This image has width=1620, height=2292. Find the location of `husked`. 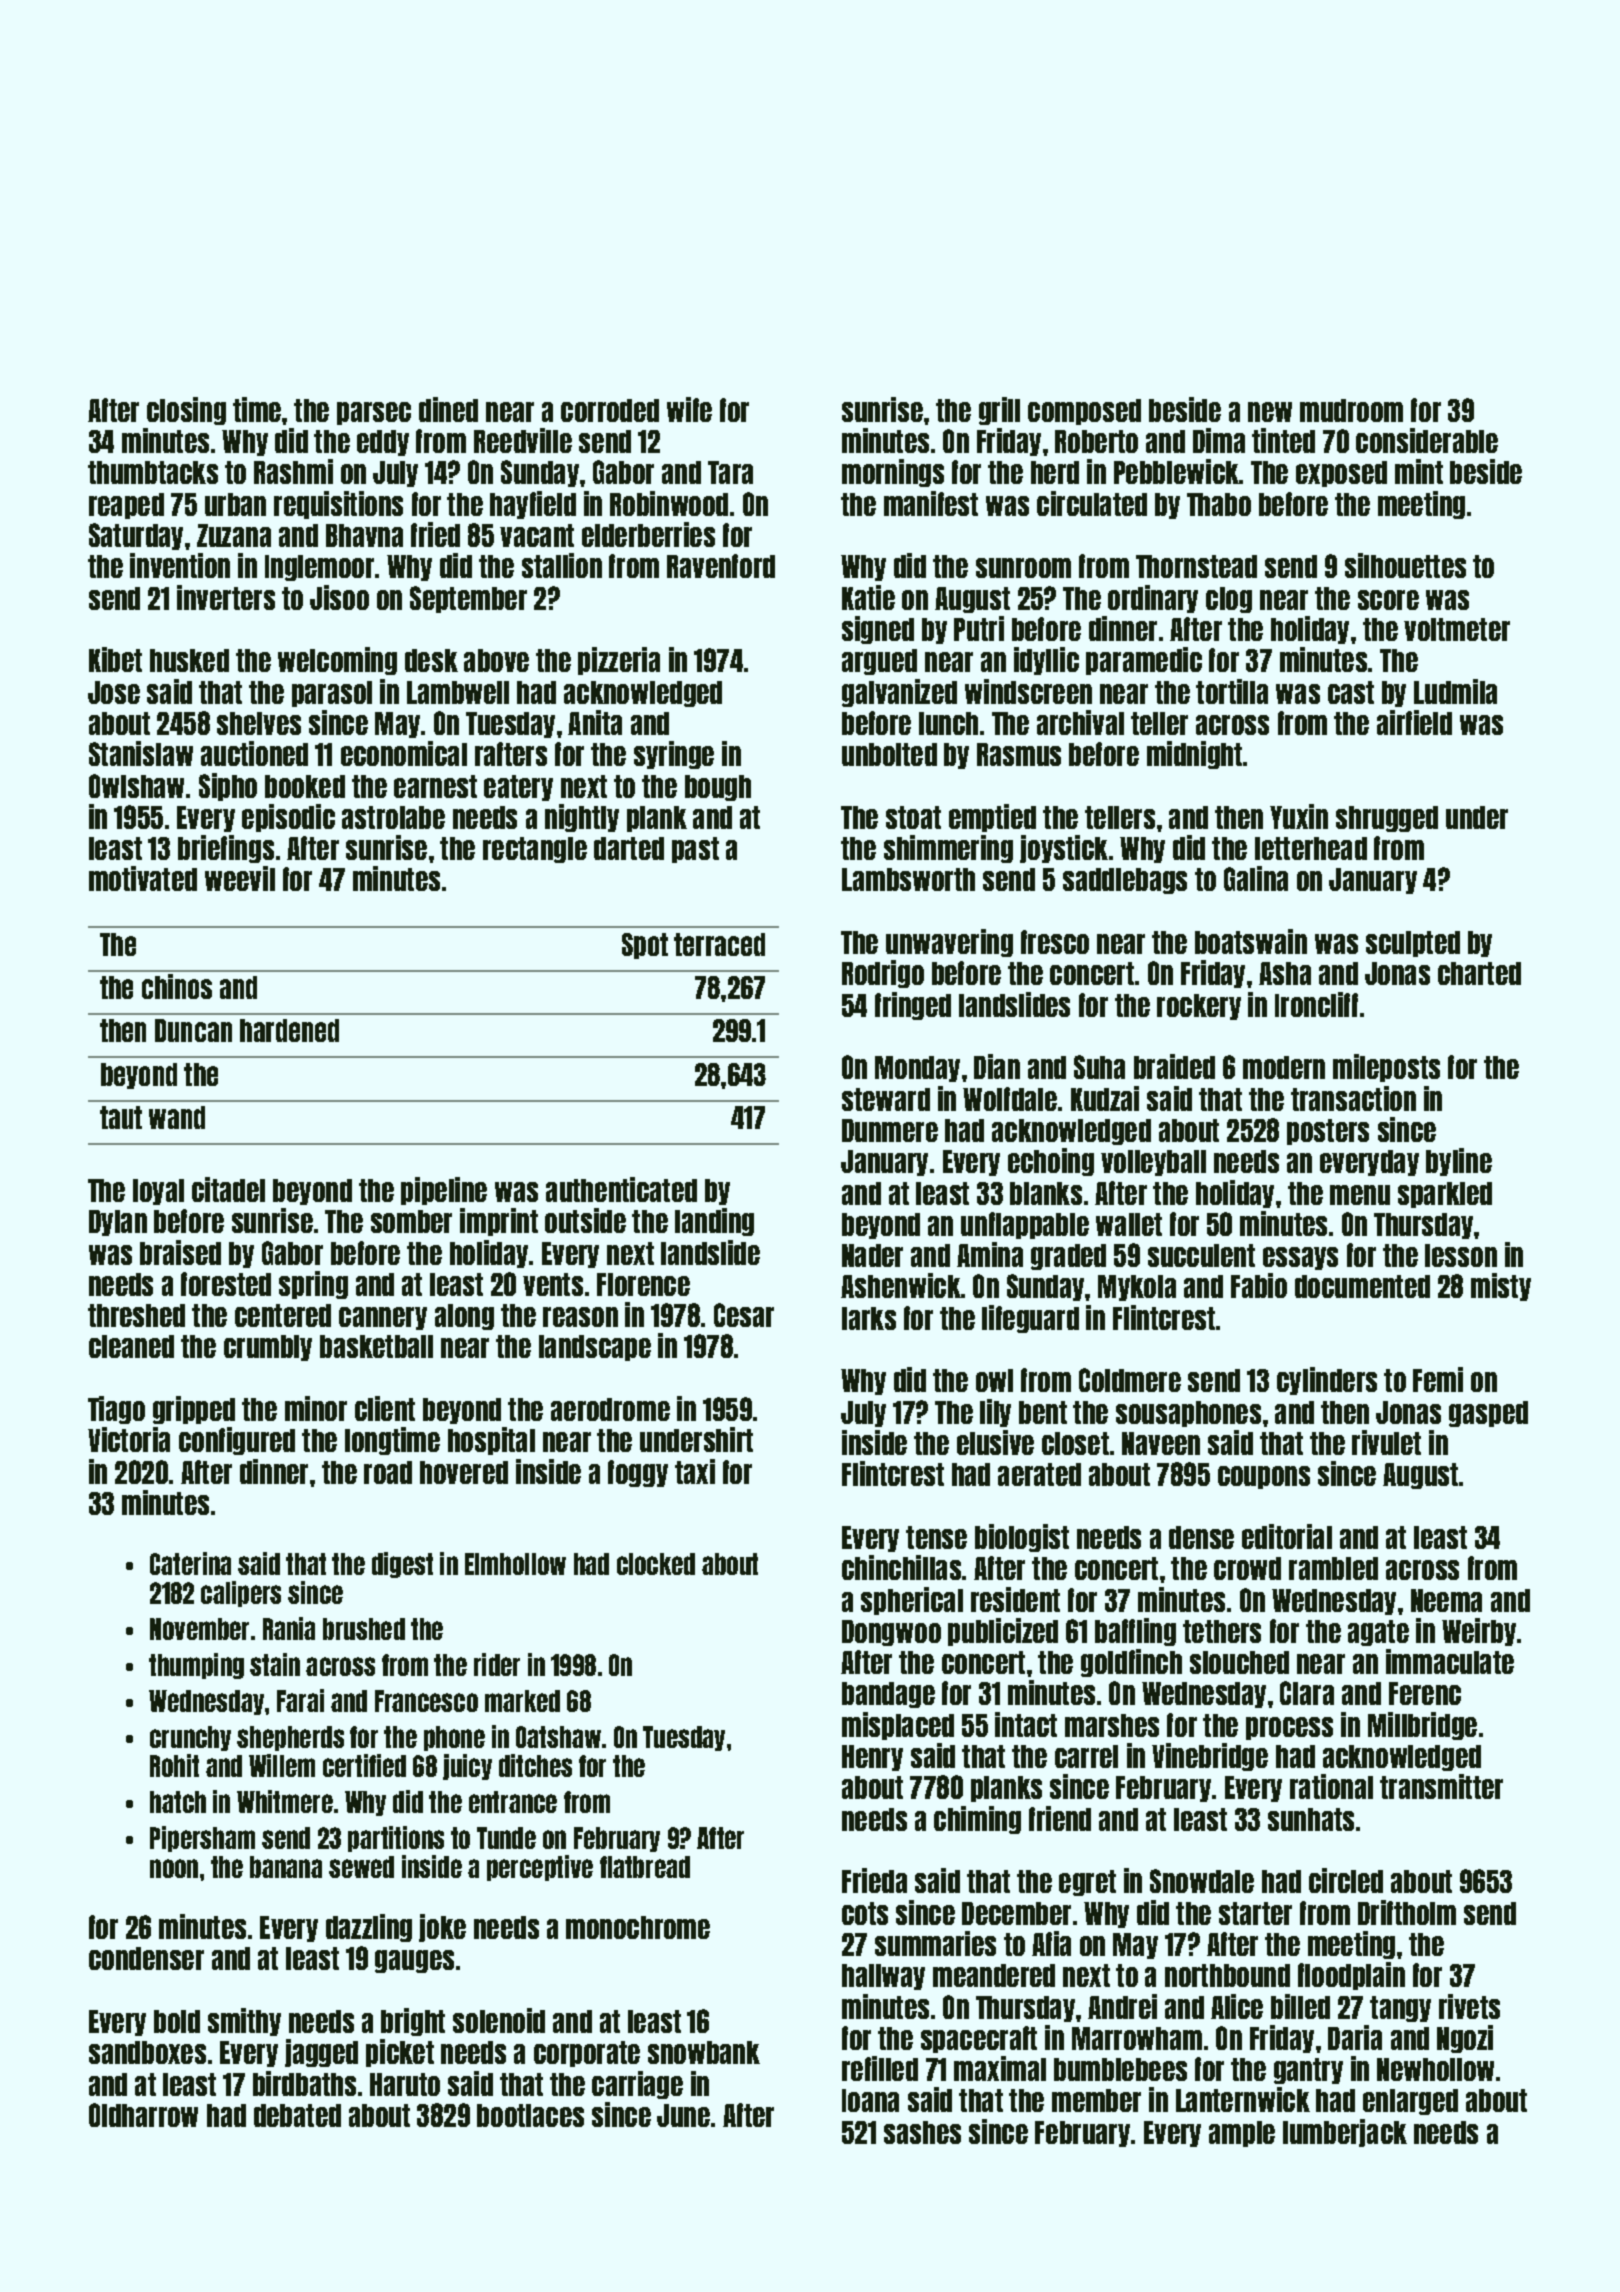

husked is located at coordinates (189, 660).
